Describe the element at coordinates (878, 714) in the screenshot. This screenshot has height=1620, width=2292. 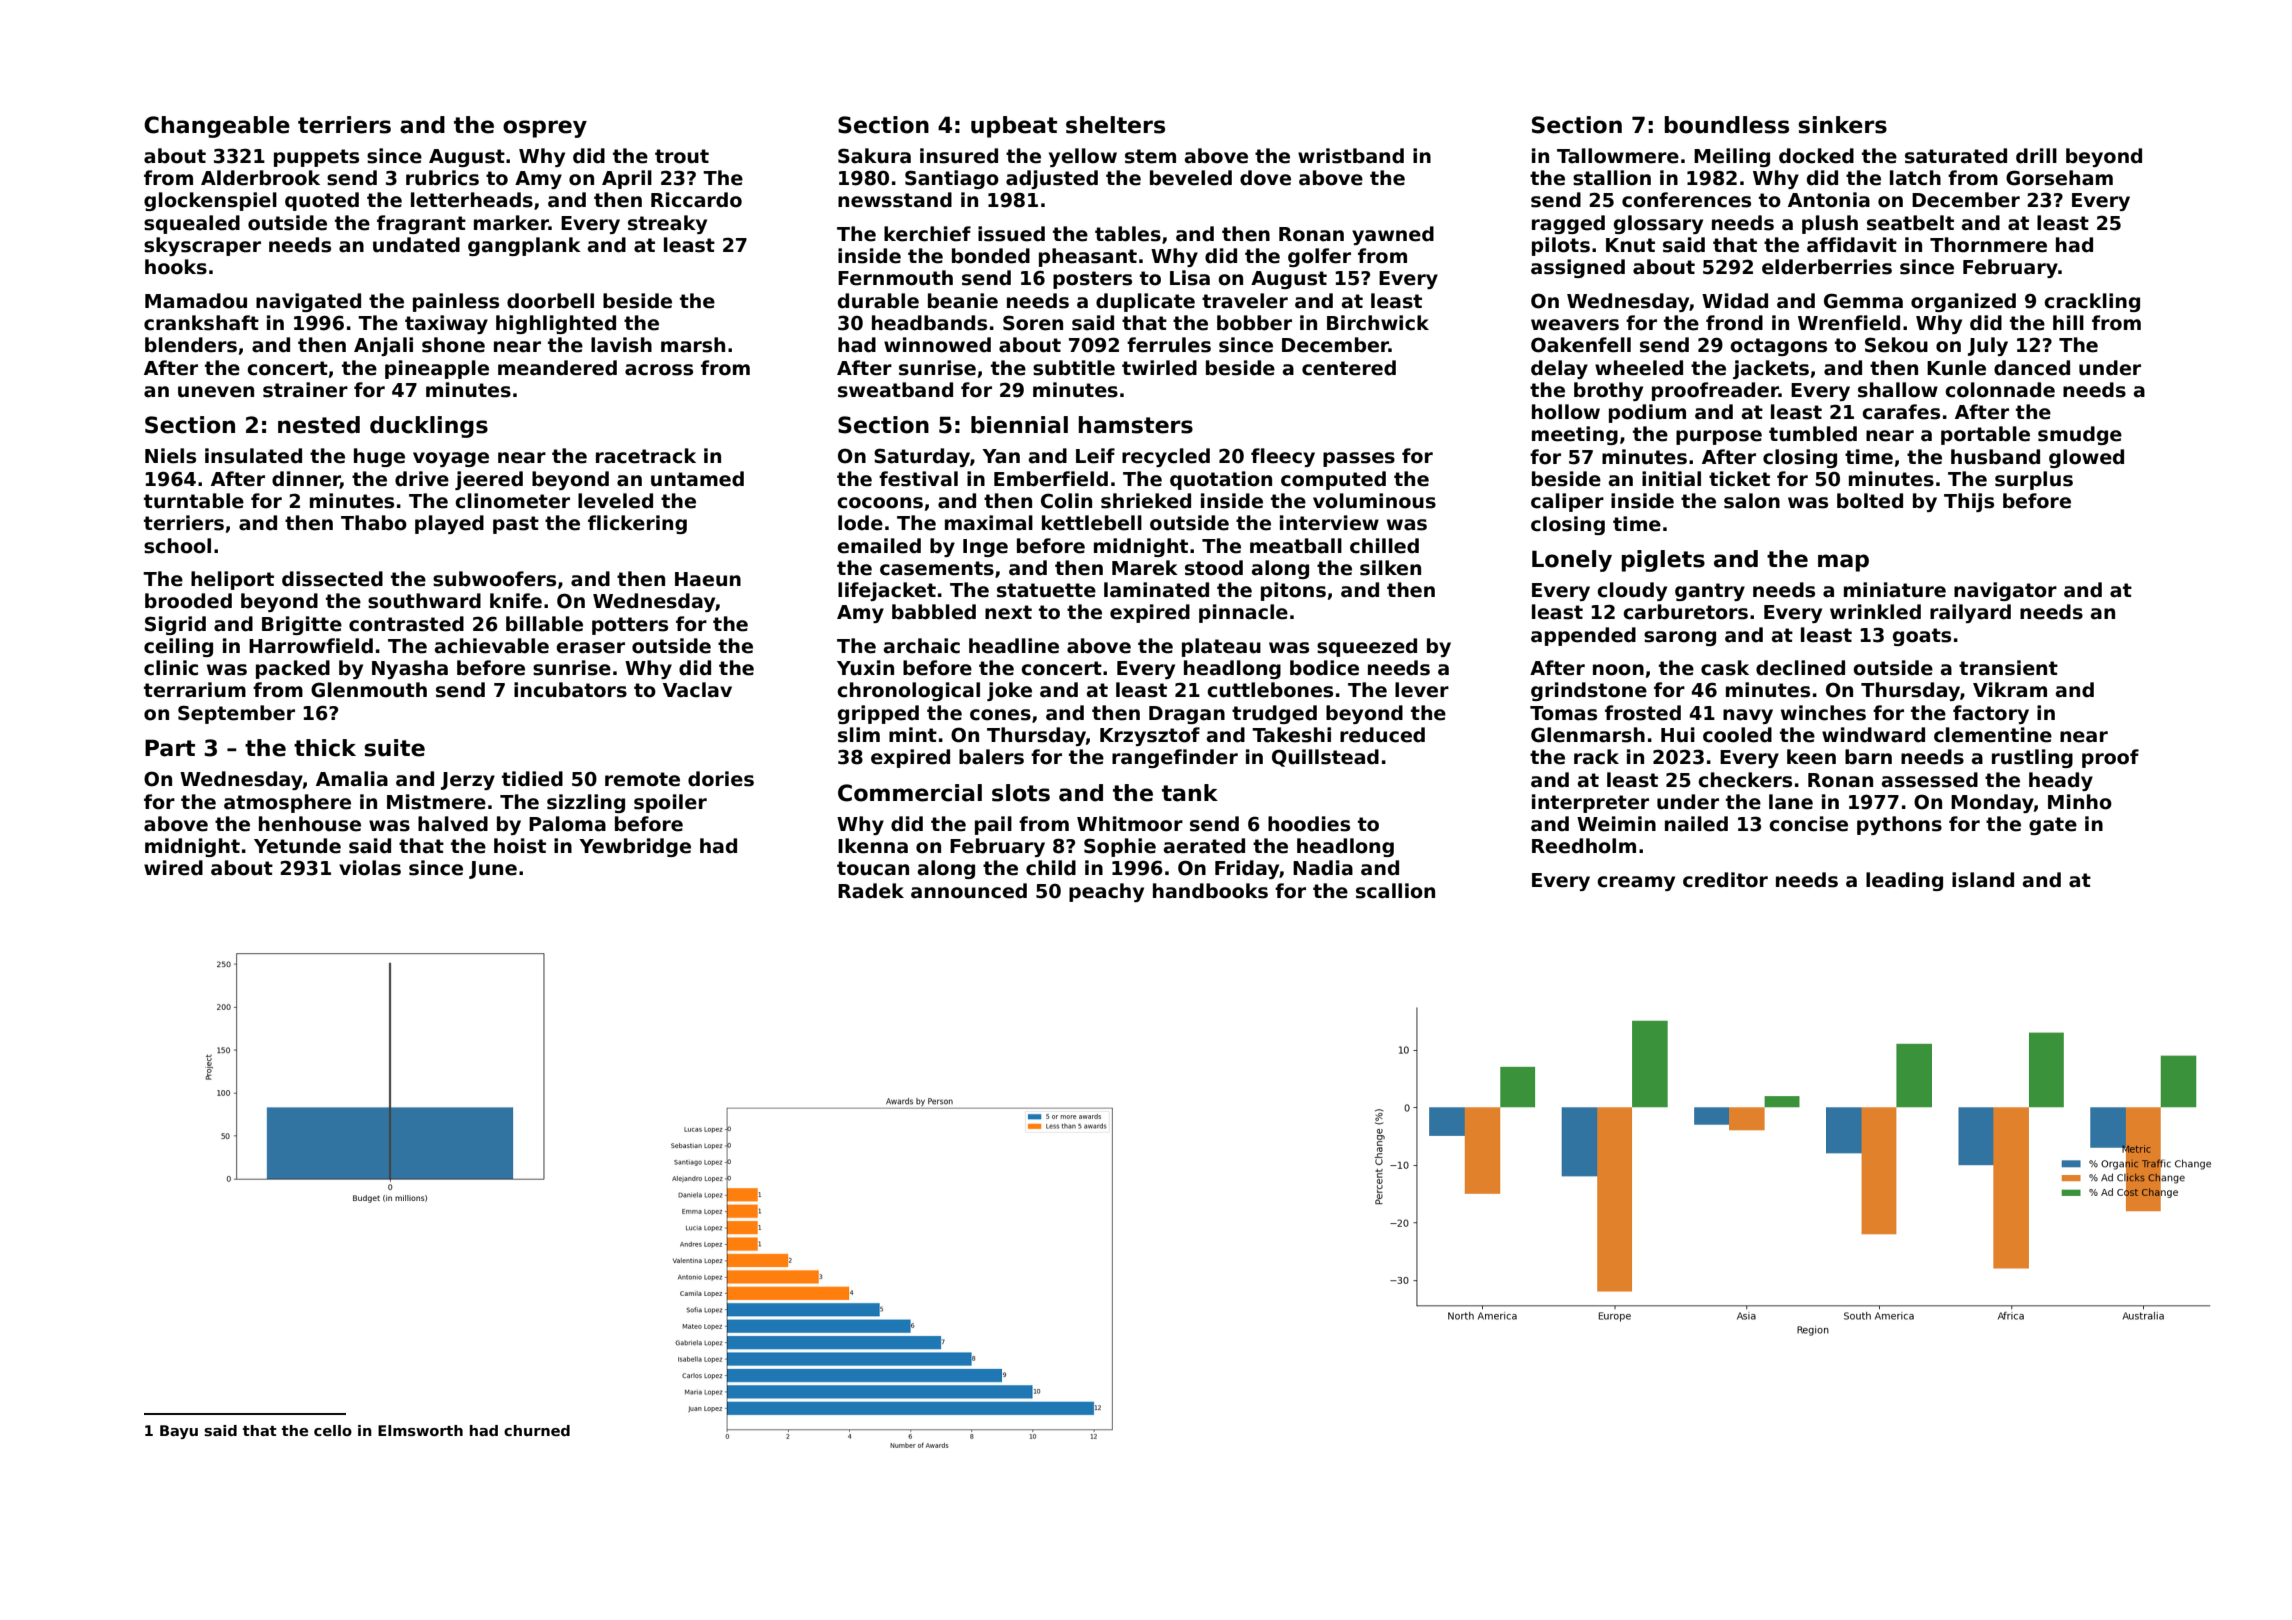
I see `gripped` at that location.
